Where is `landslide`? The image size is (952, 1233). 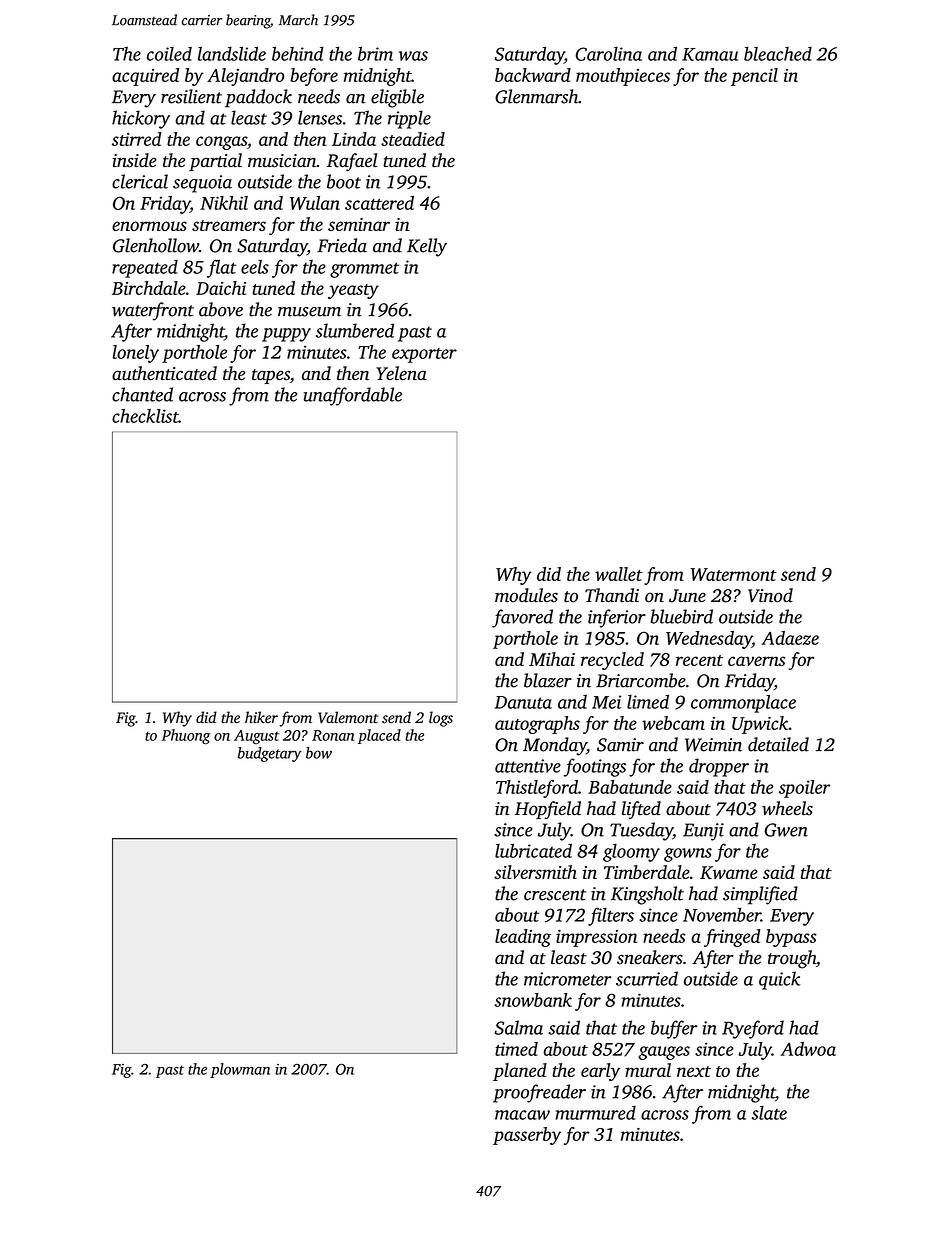
landslide is located at coordinates (232, 53).
